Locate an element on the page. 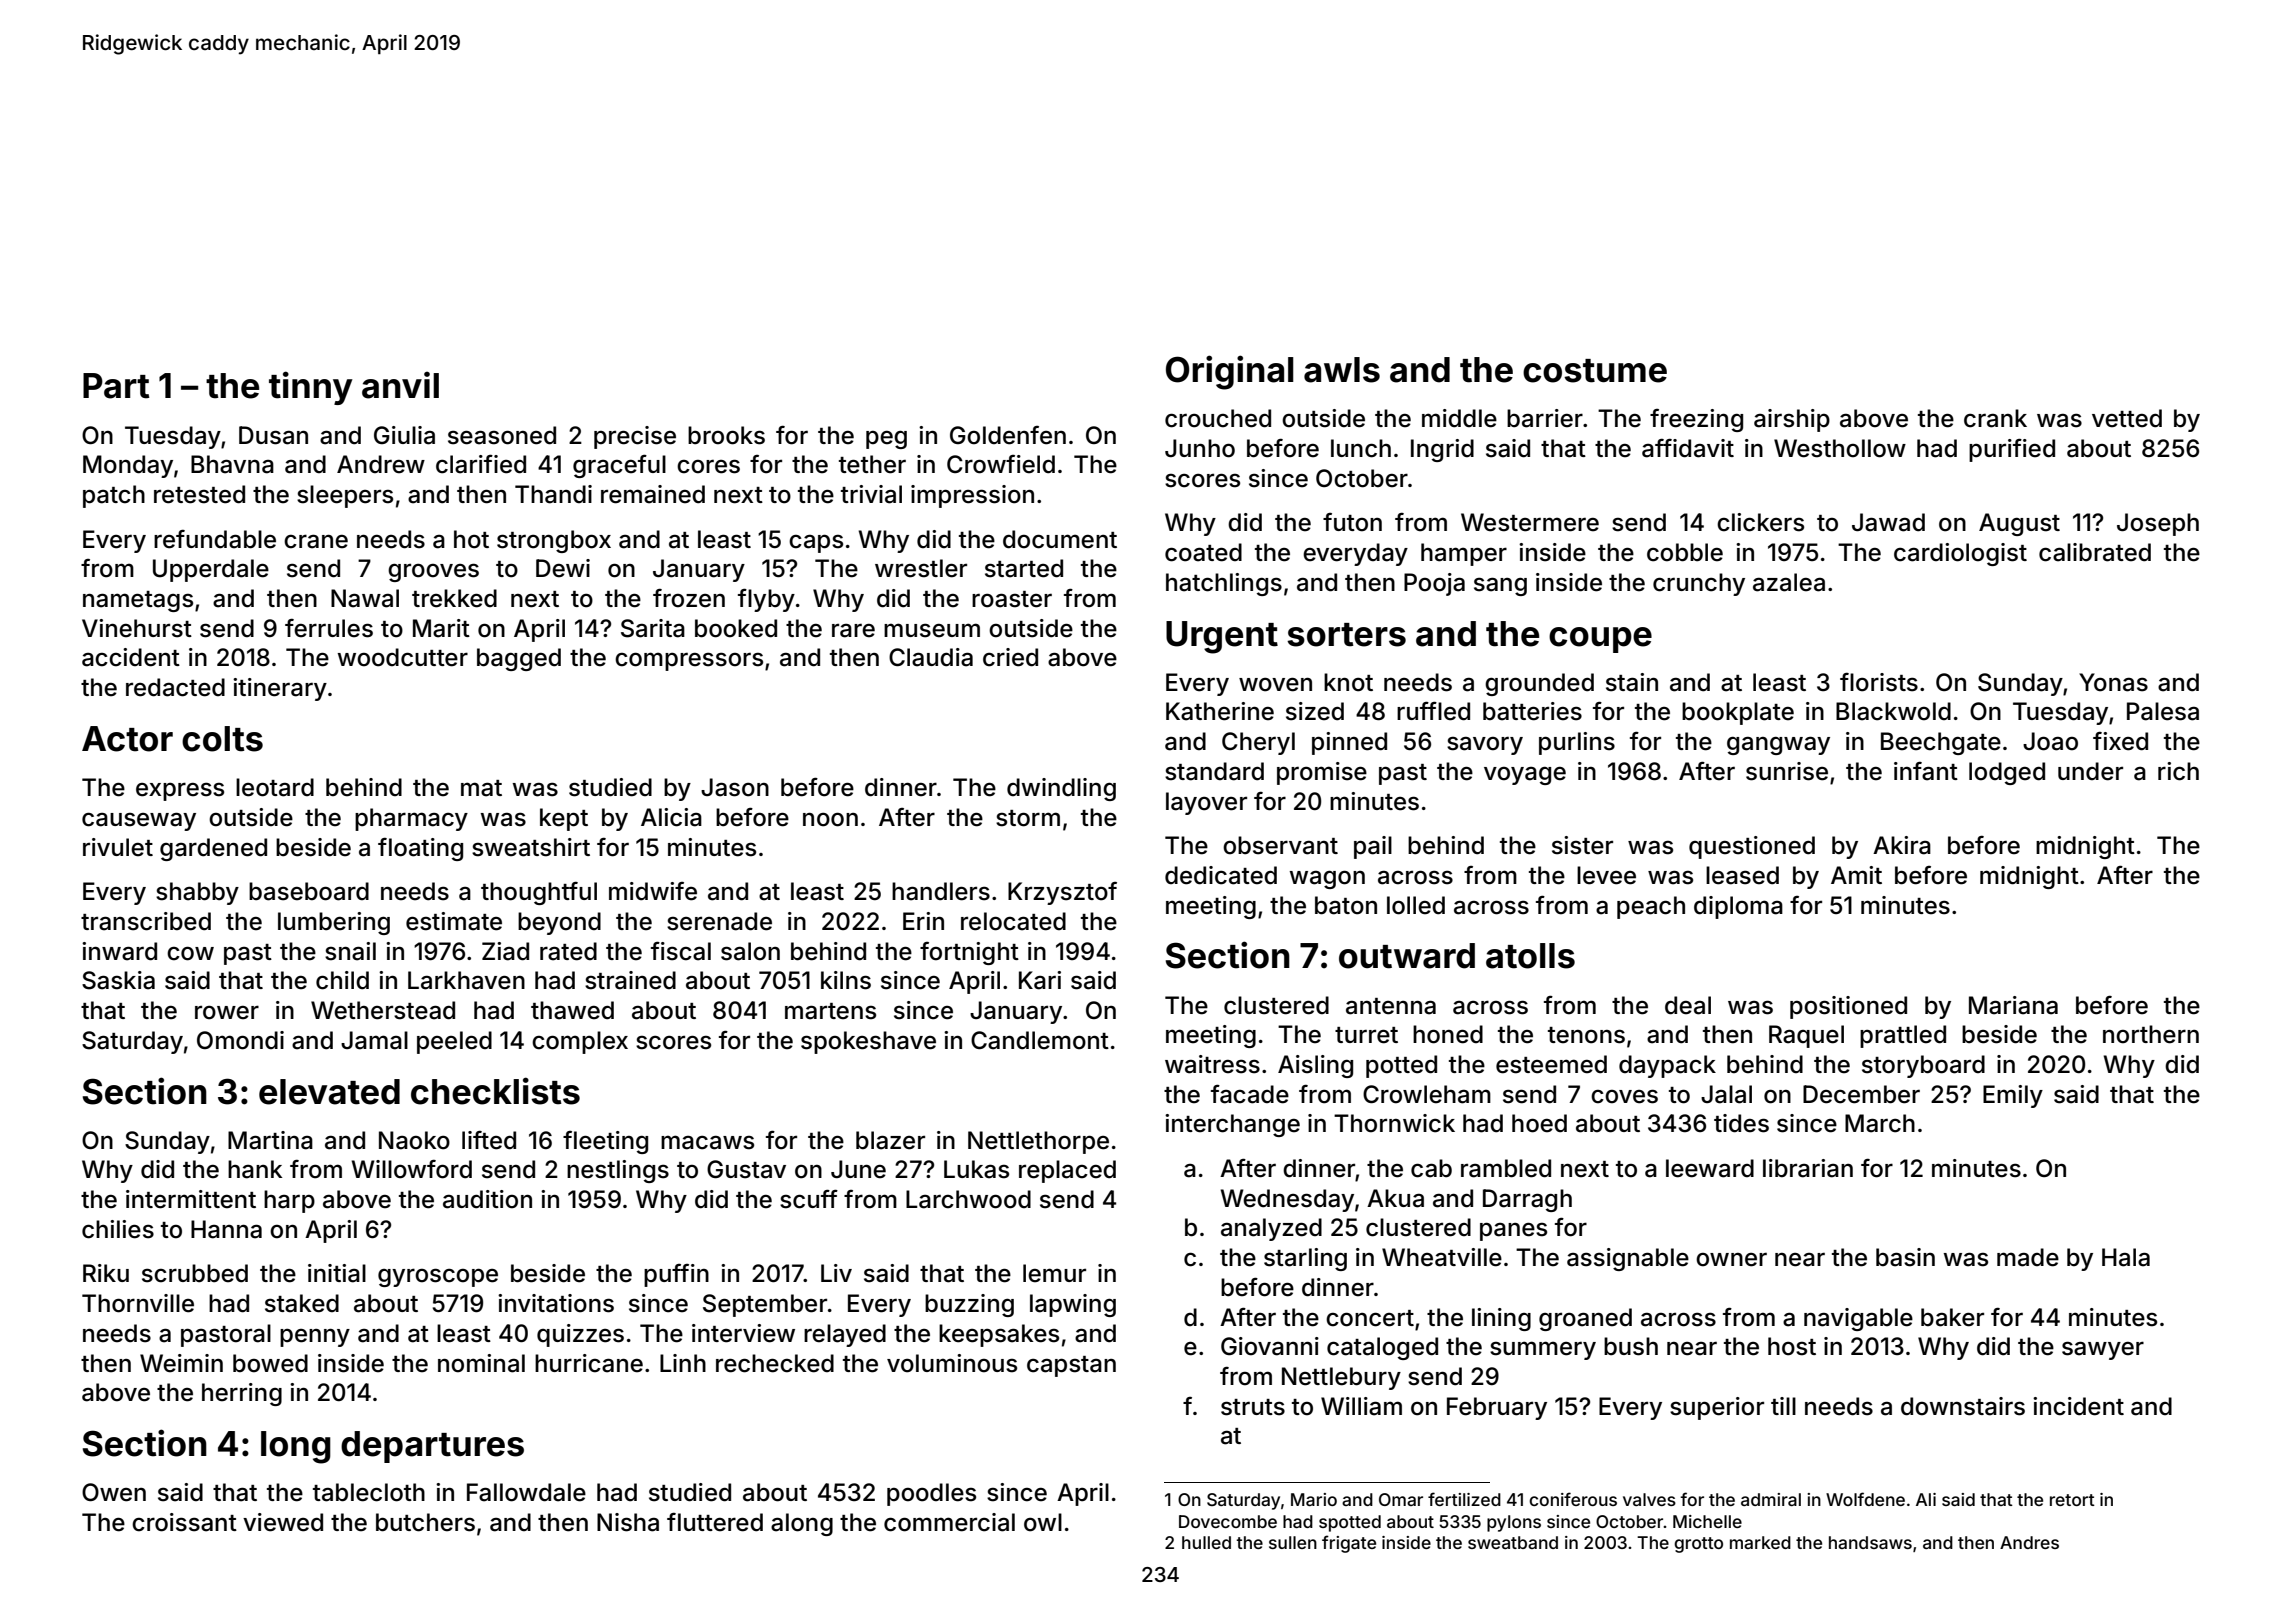 The height and width of the image is (1614, 2282). croissant is located at coordinates (184, 1522).
